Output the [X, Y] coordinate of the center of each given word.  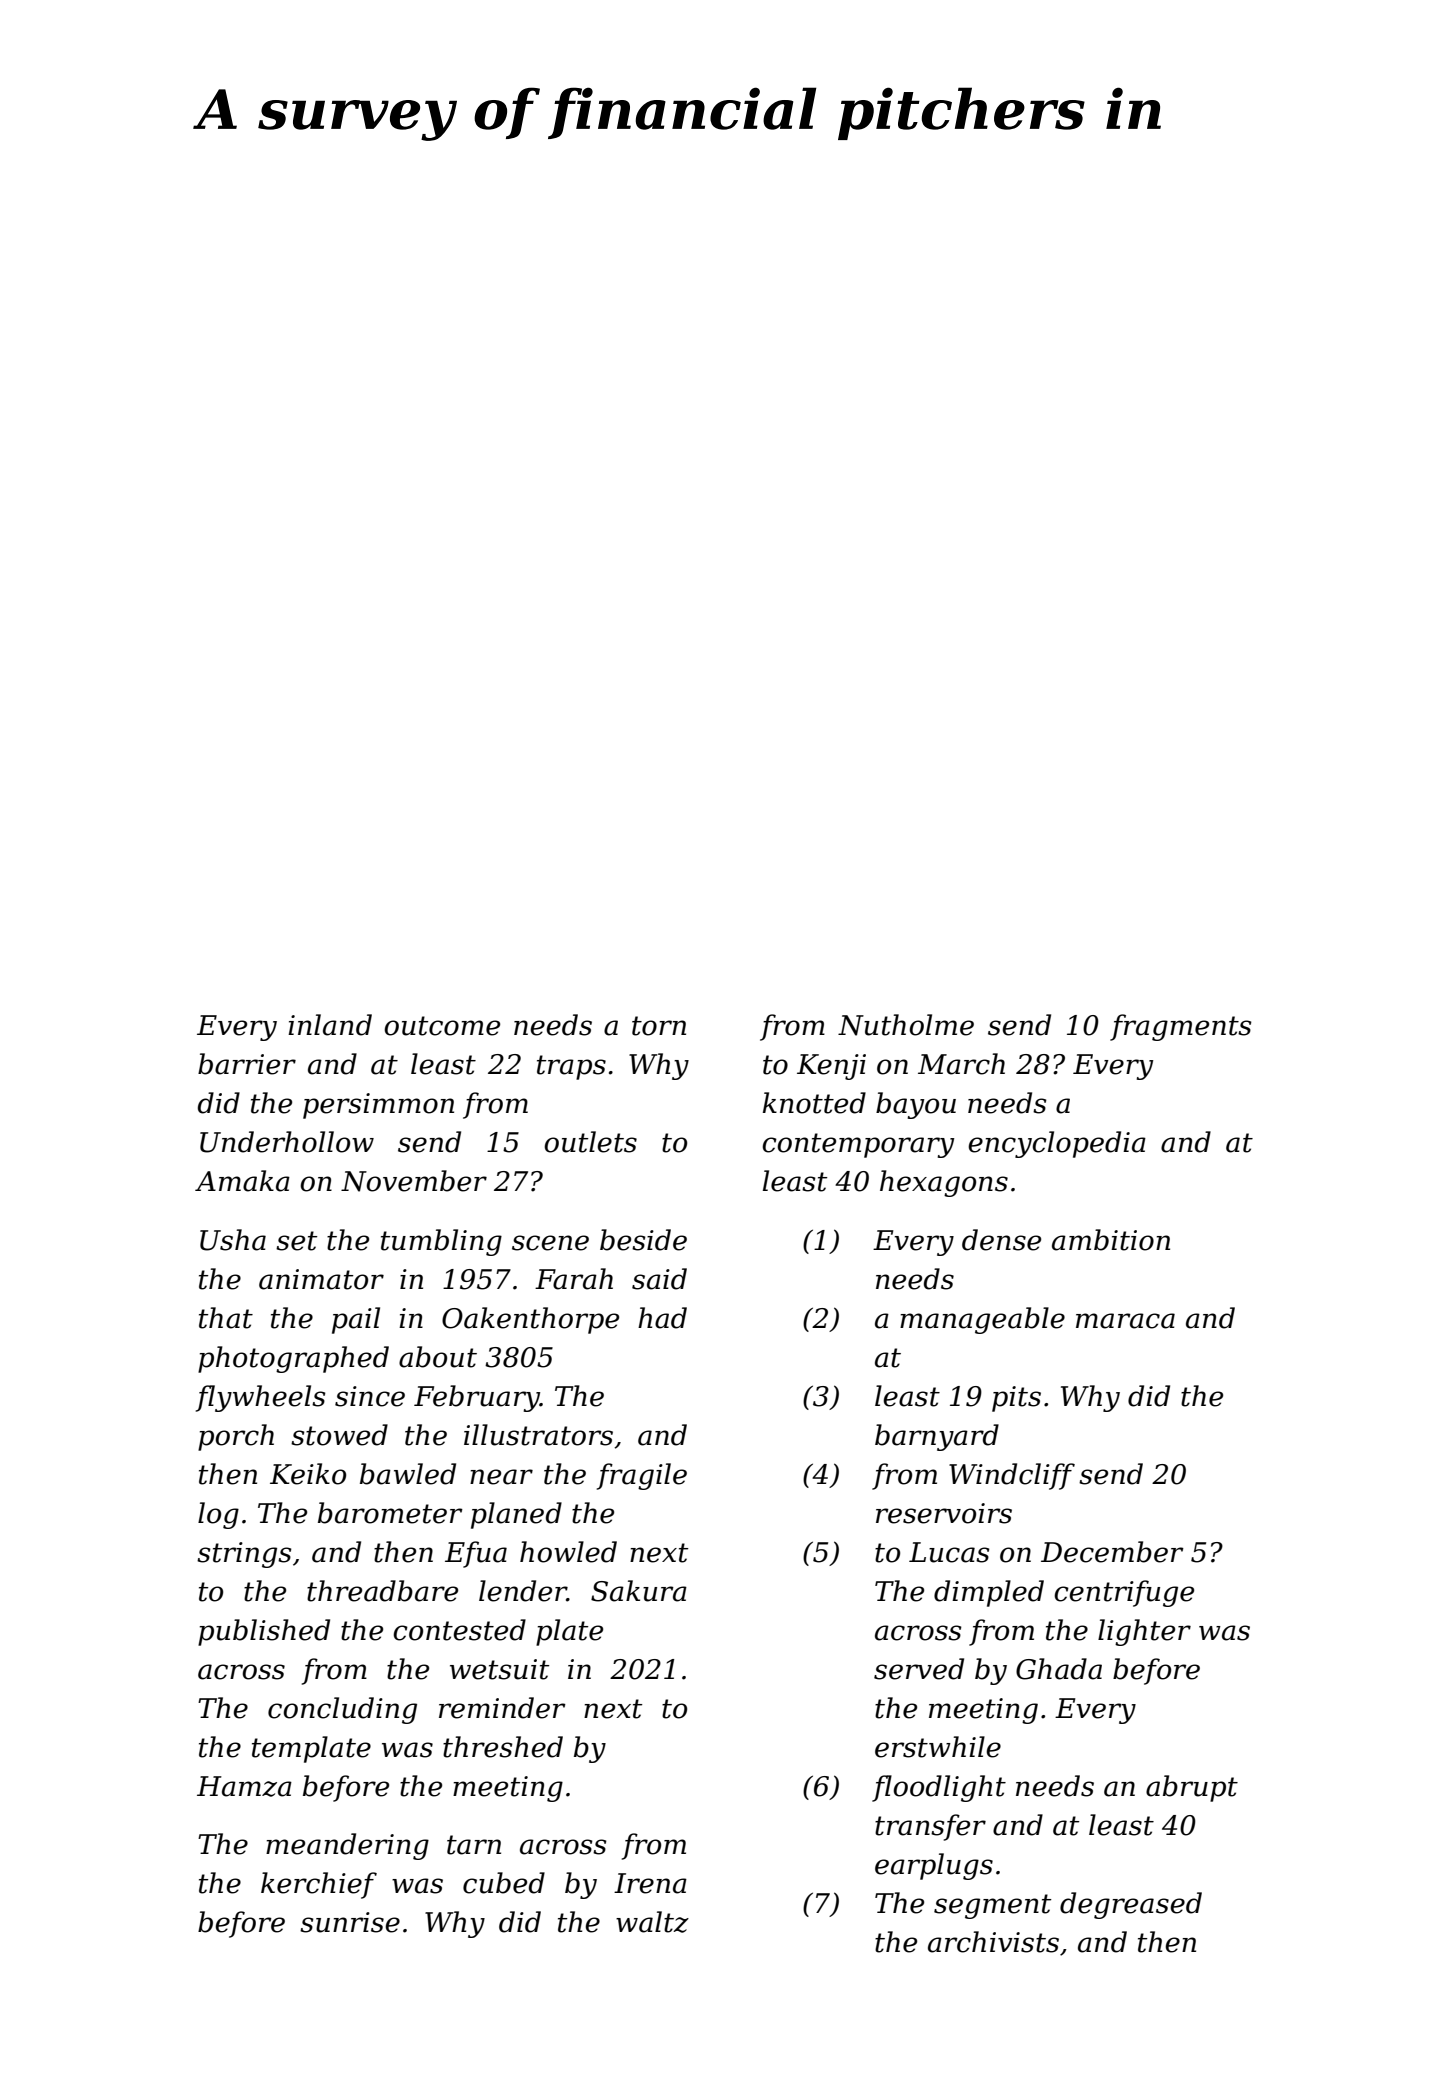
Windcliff [1012, 1476]
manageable [982, 1320]
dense [1001, 1240]
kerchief [319, 1885]
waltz [652, 1922]
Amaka [242, 1181]
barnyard [937, 1437]
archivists [993, 1942]
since [370, 1396]
